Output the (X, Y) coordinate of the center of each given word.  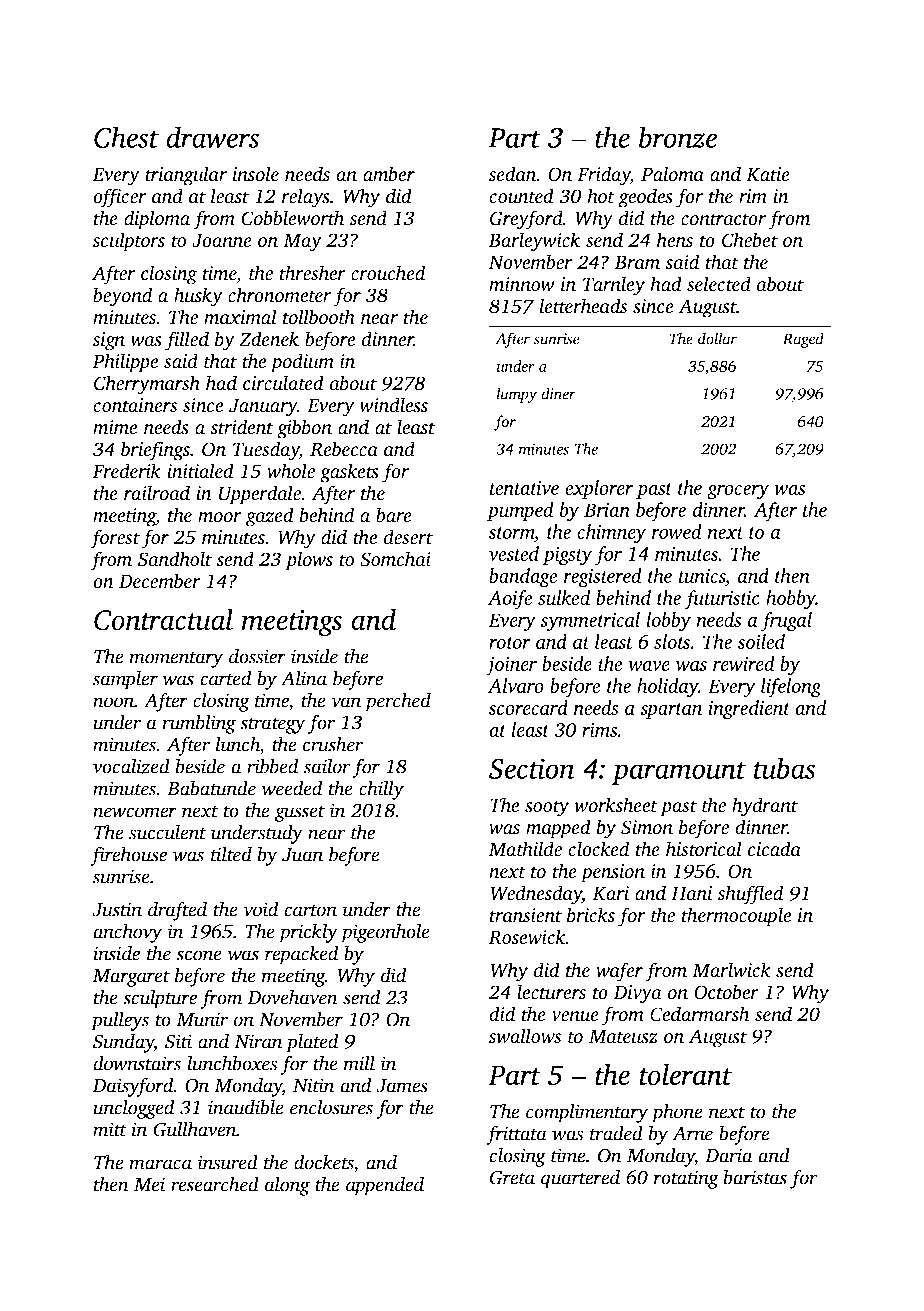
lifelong (791, 688)
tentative (524, 488)
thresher (313, 273)
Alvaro (516, 685)
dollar (717, 338)
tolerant (685, 1074)
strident (241, 427)
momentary (176, 660)
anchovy (127, 933)
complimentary (587, 1113)
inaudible (246, 1107)
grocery (738, 492)
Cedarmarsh (699, 1014)
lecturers (551, 992)
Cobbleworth (292, 218)
